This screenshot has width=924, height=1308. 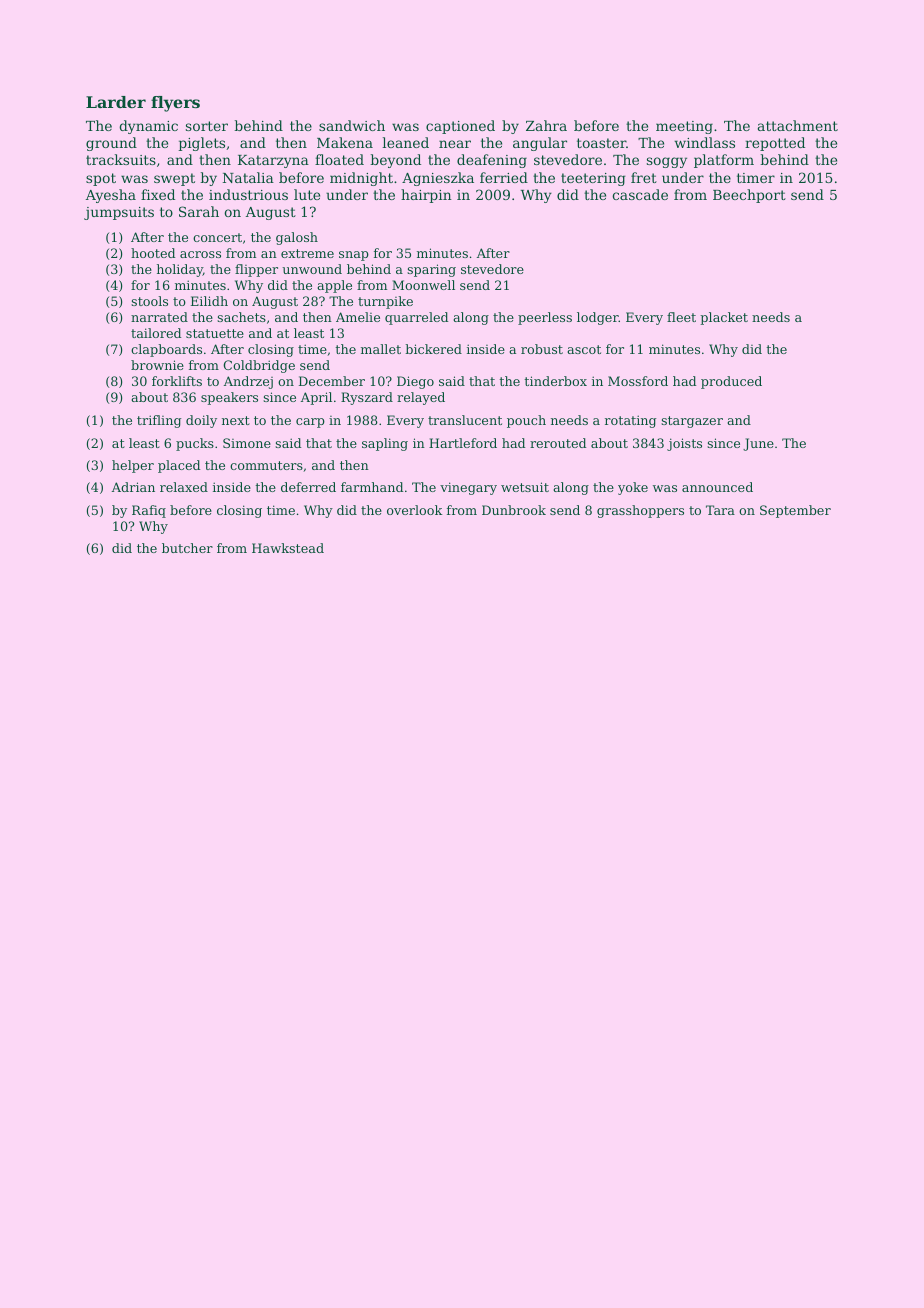 I want to click on wetsuit, so click(x=525, y=487).
